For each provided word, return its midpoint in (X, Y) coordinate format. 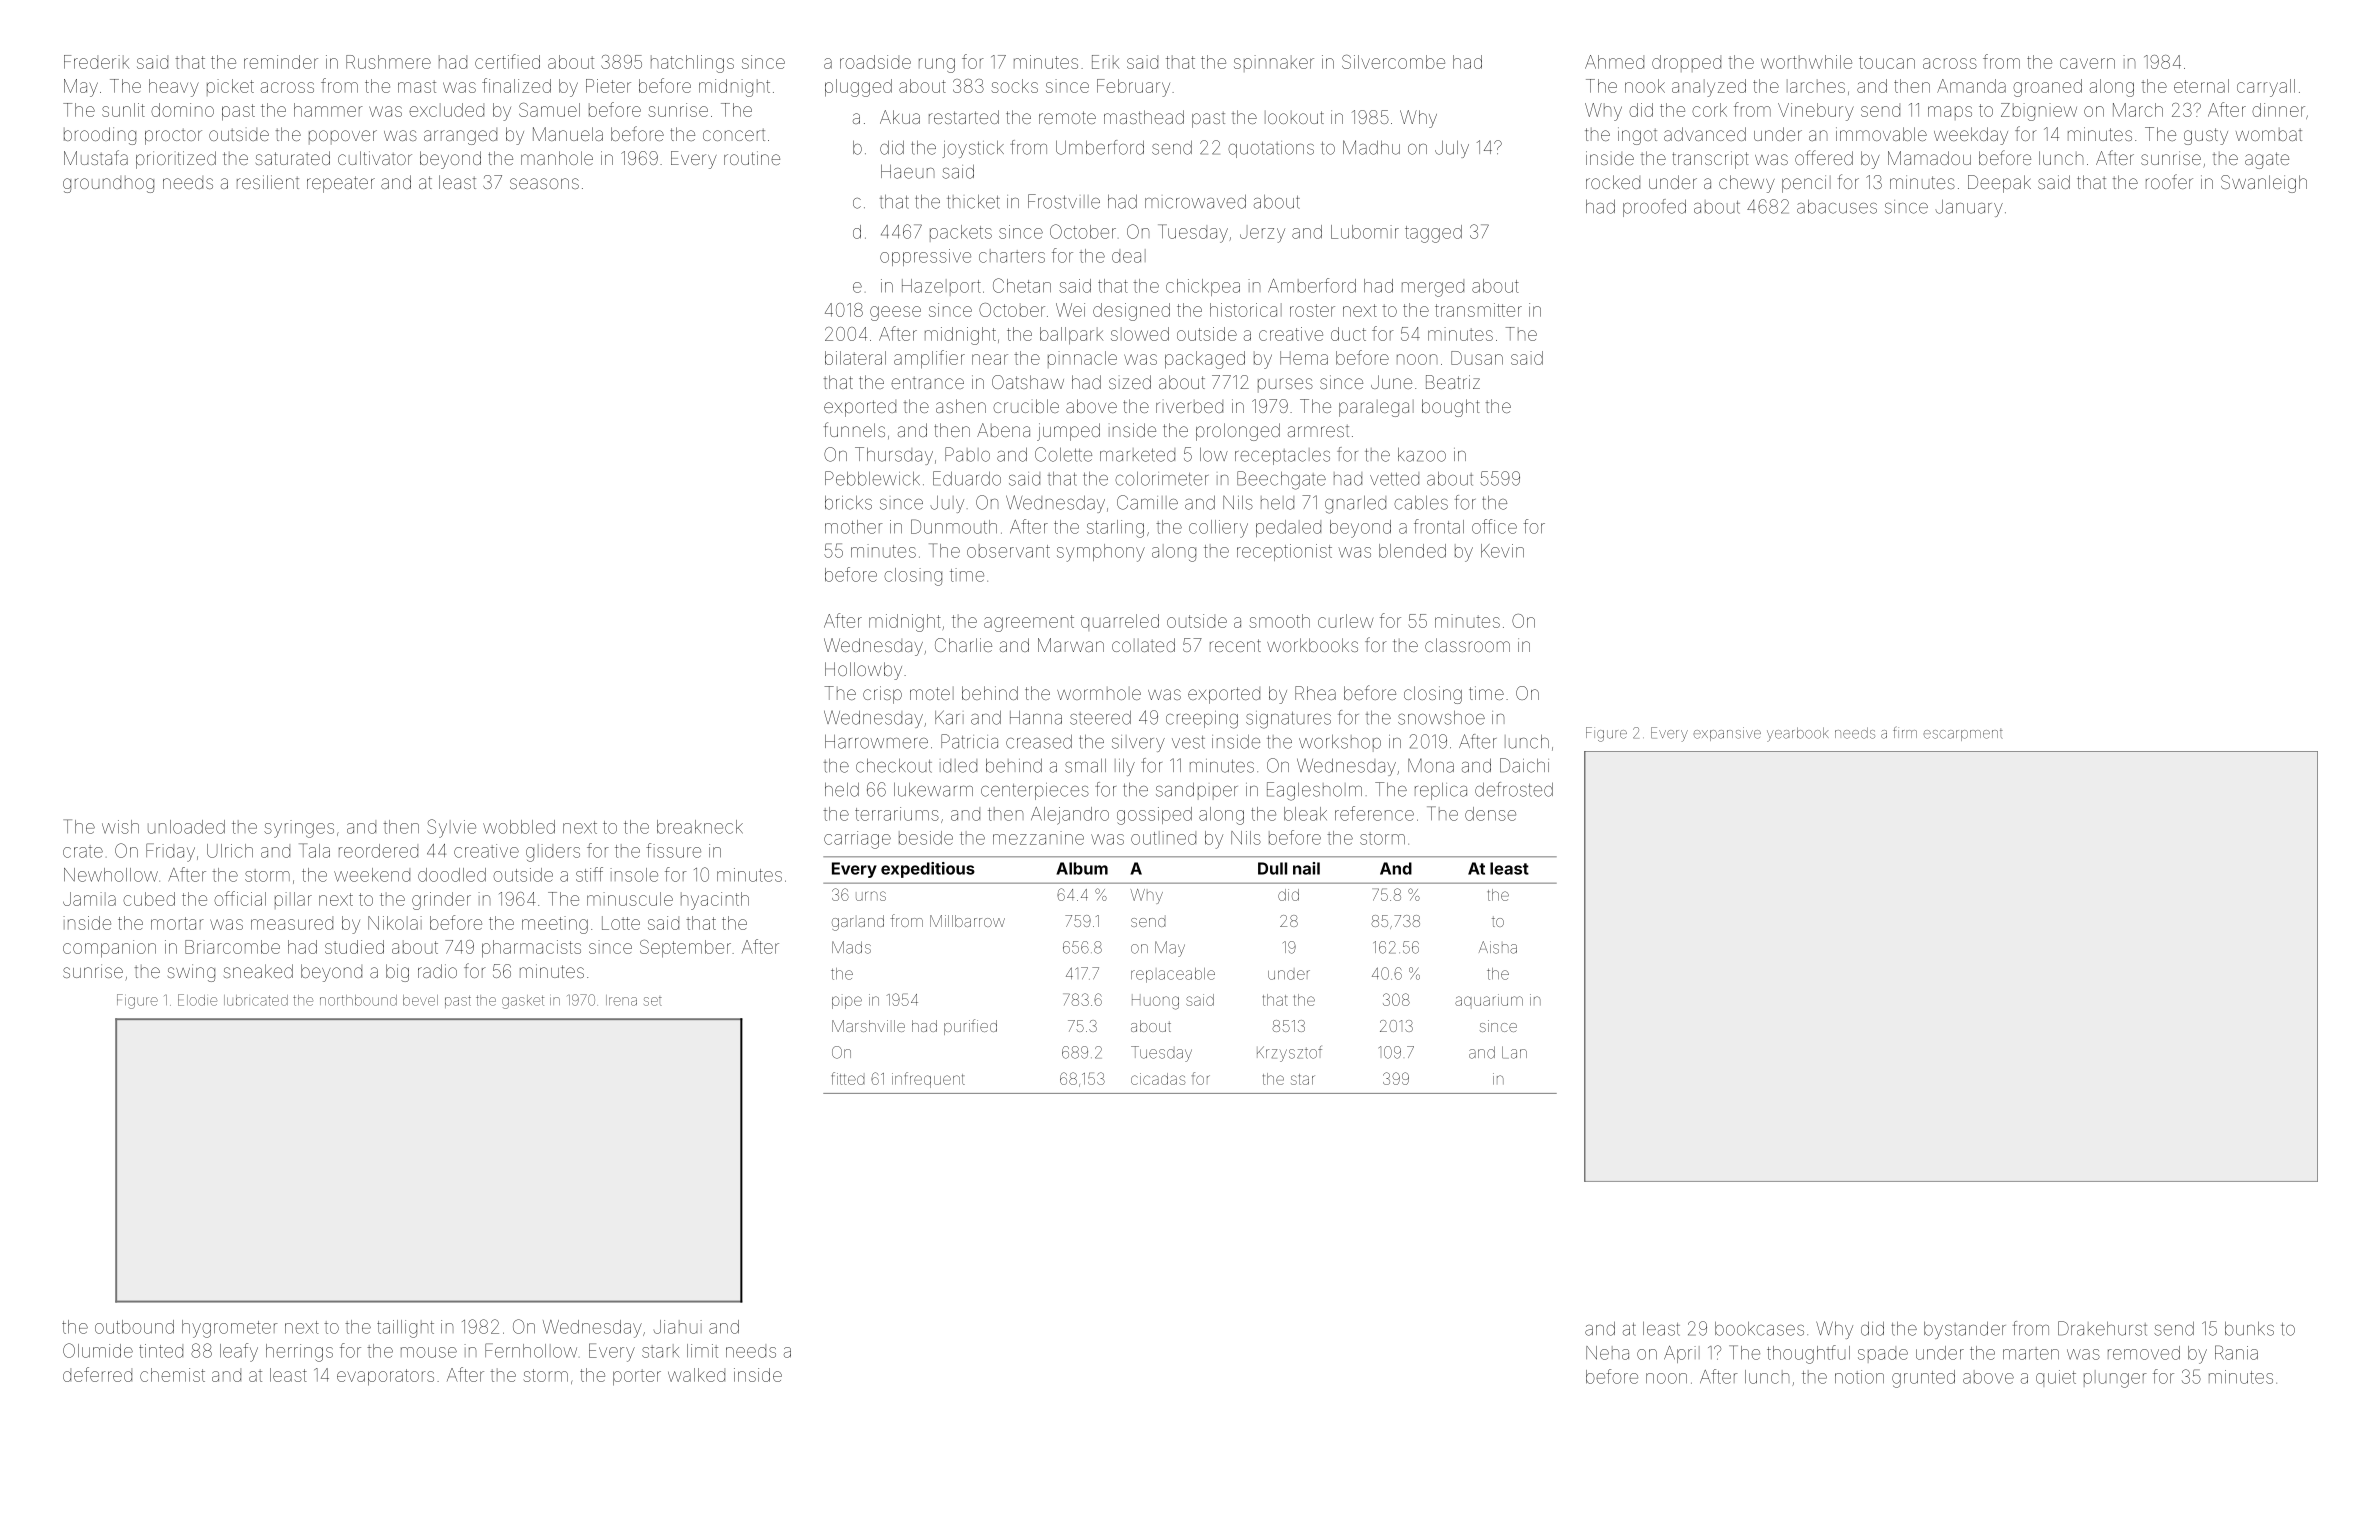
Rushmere (388, 62)
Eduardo (967, 478)
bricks (848, 503)
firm (1905, 732)
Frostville (1064, 201)
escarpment (1963, 735)
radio (437, 971)
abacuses (1837, 207)
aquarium (1489, 1000)
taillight (405, 1329)
